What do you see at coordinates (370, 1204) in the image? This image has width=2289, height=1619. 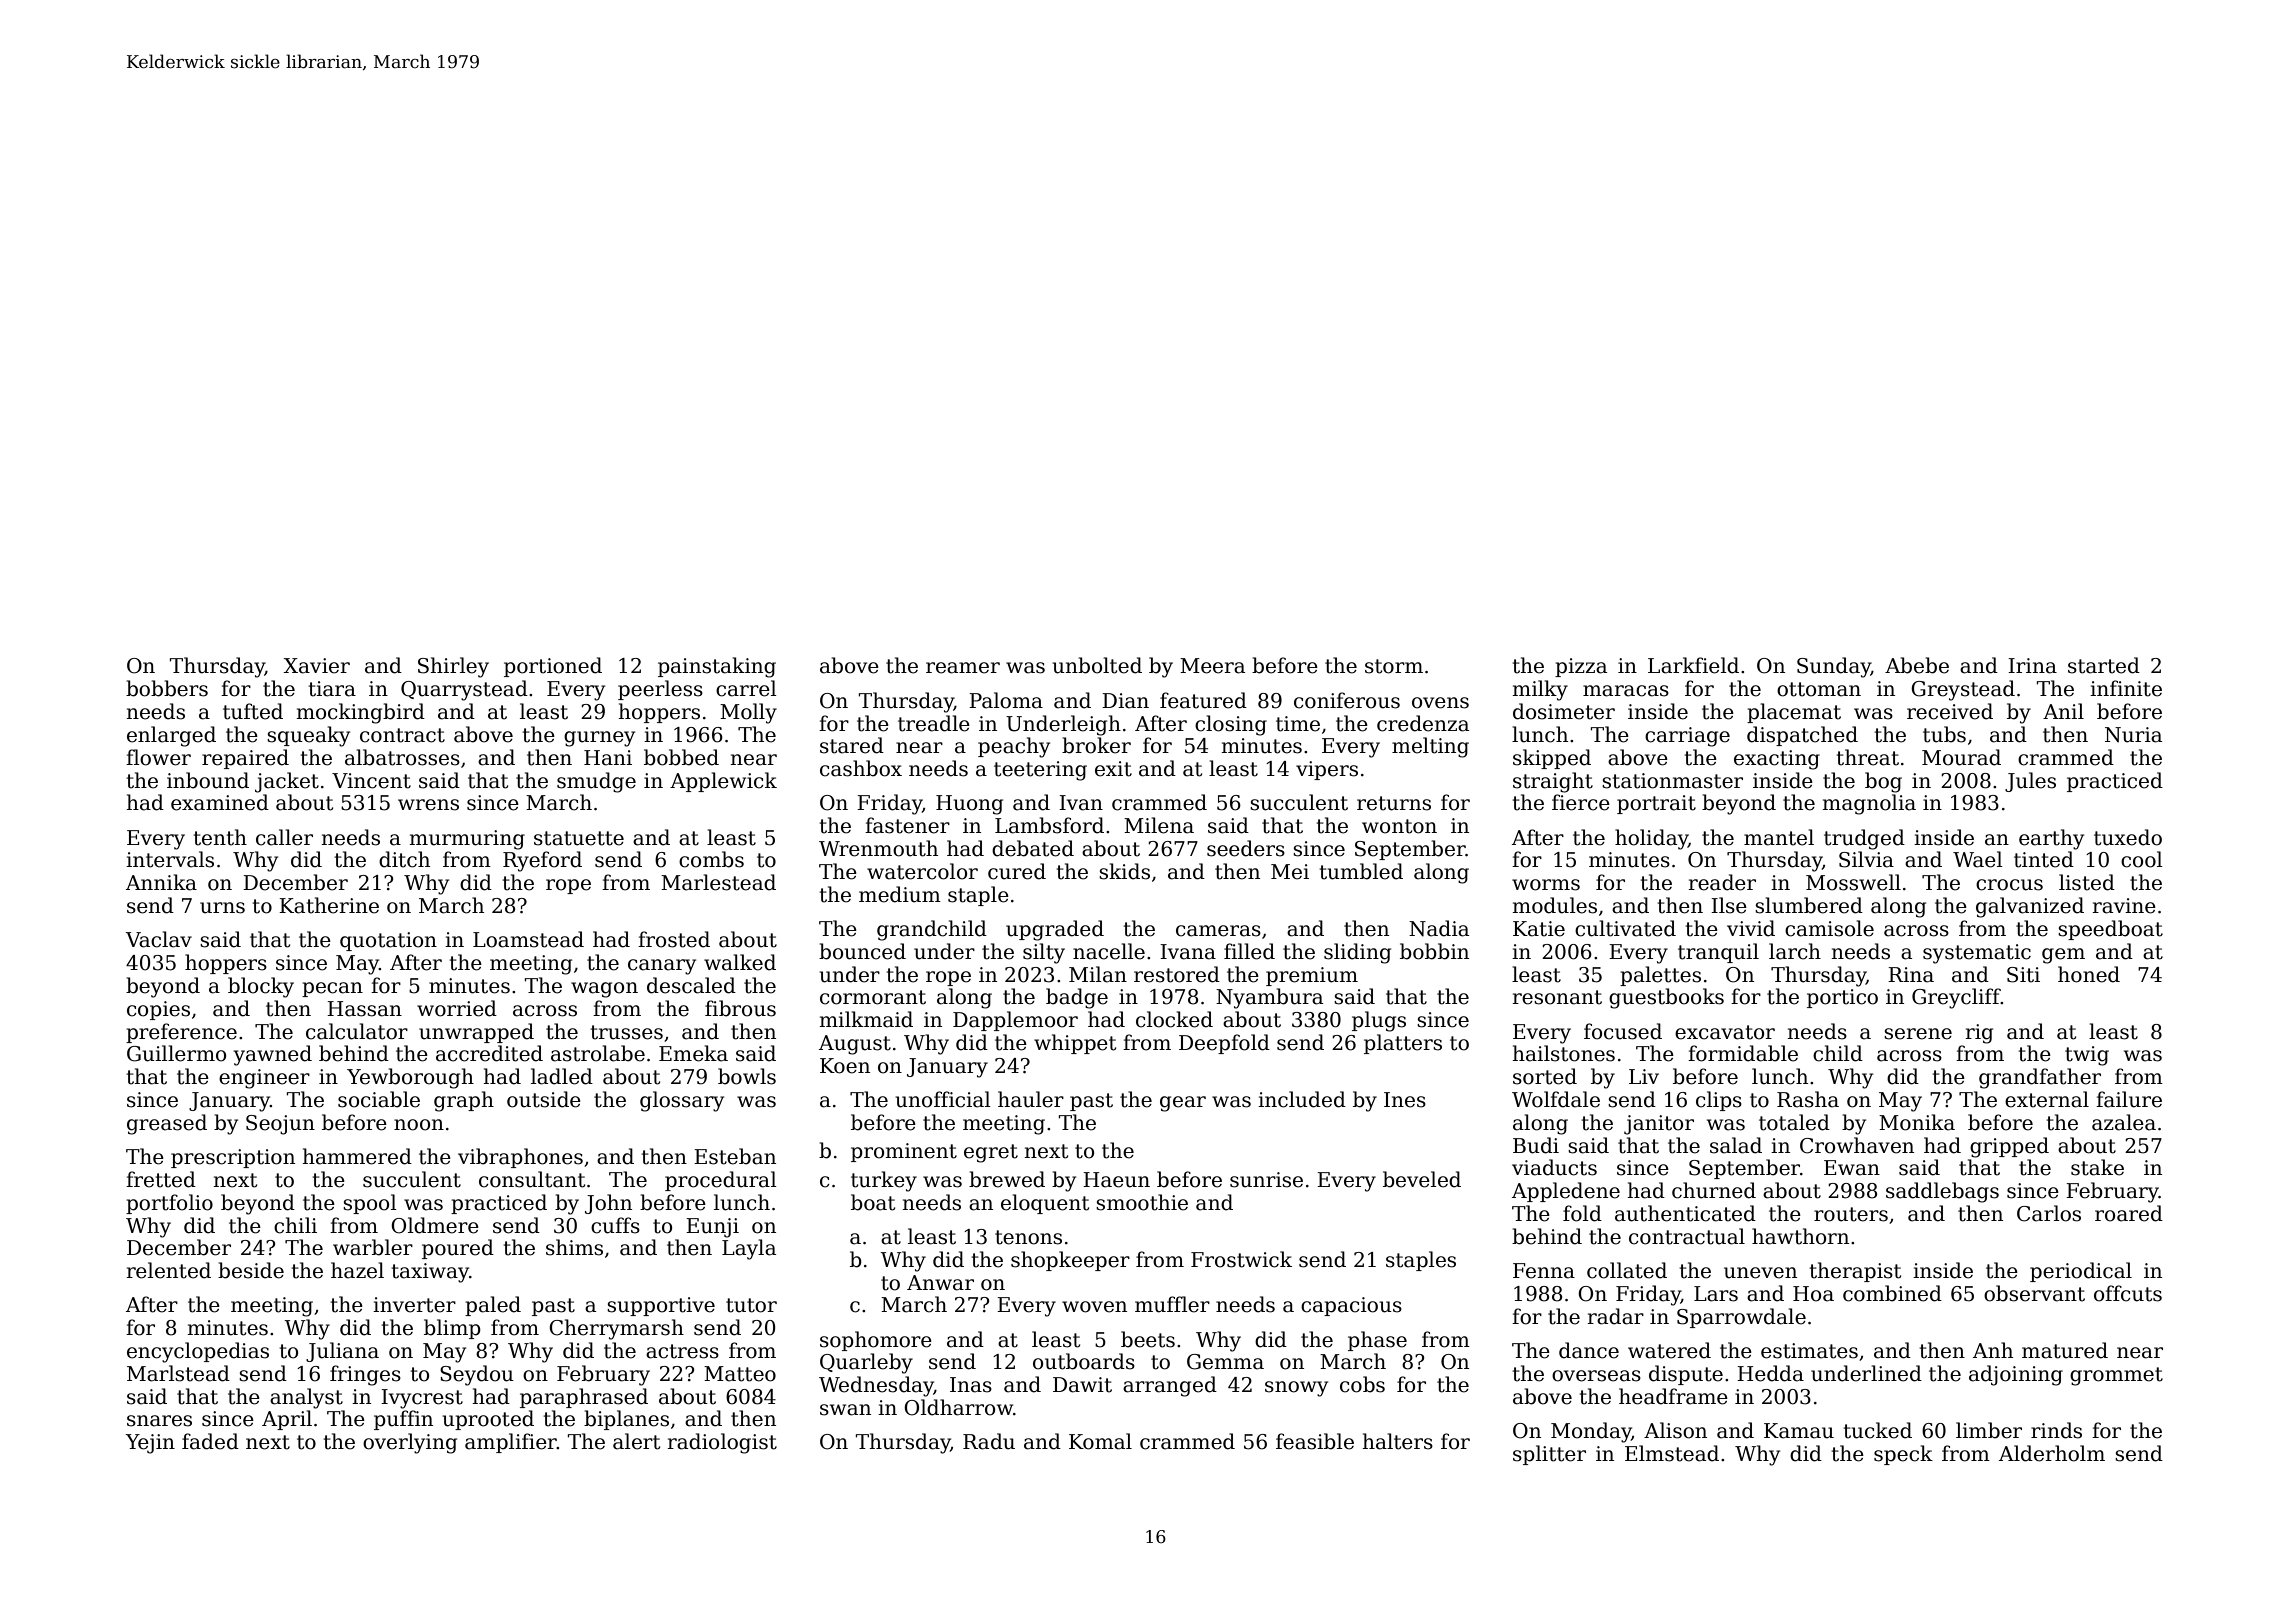 I see `spool` at bounding box center [370, 1204].
